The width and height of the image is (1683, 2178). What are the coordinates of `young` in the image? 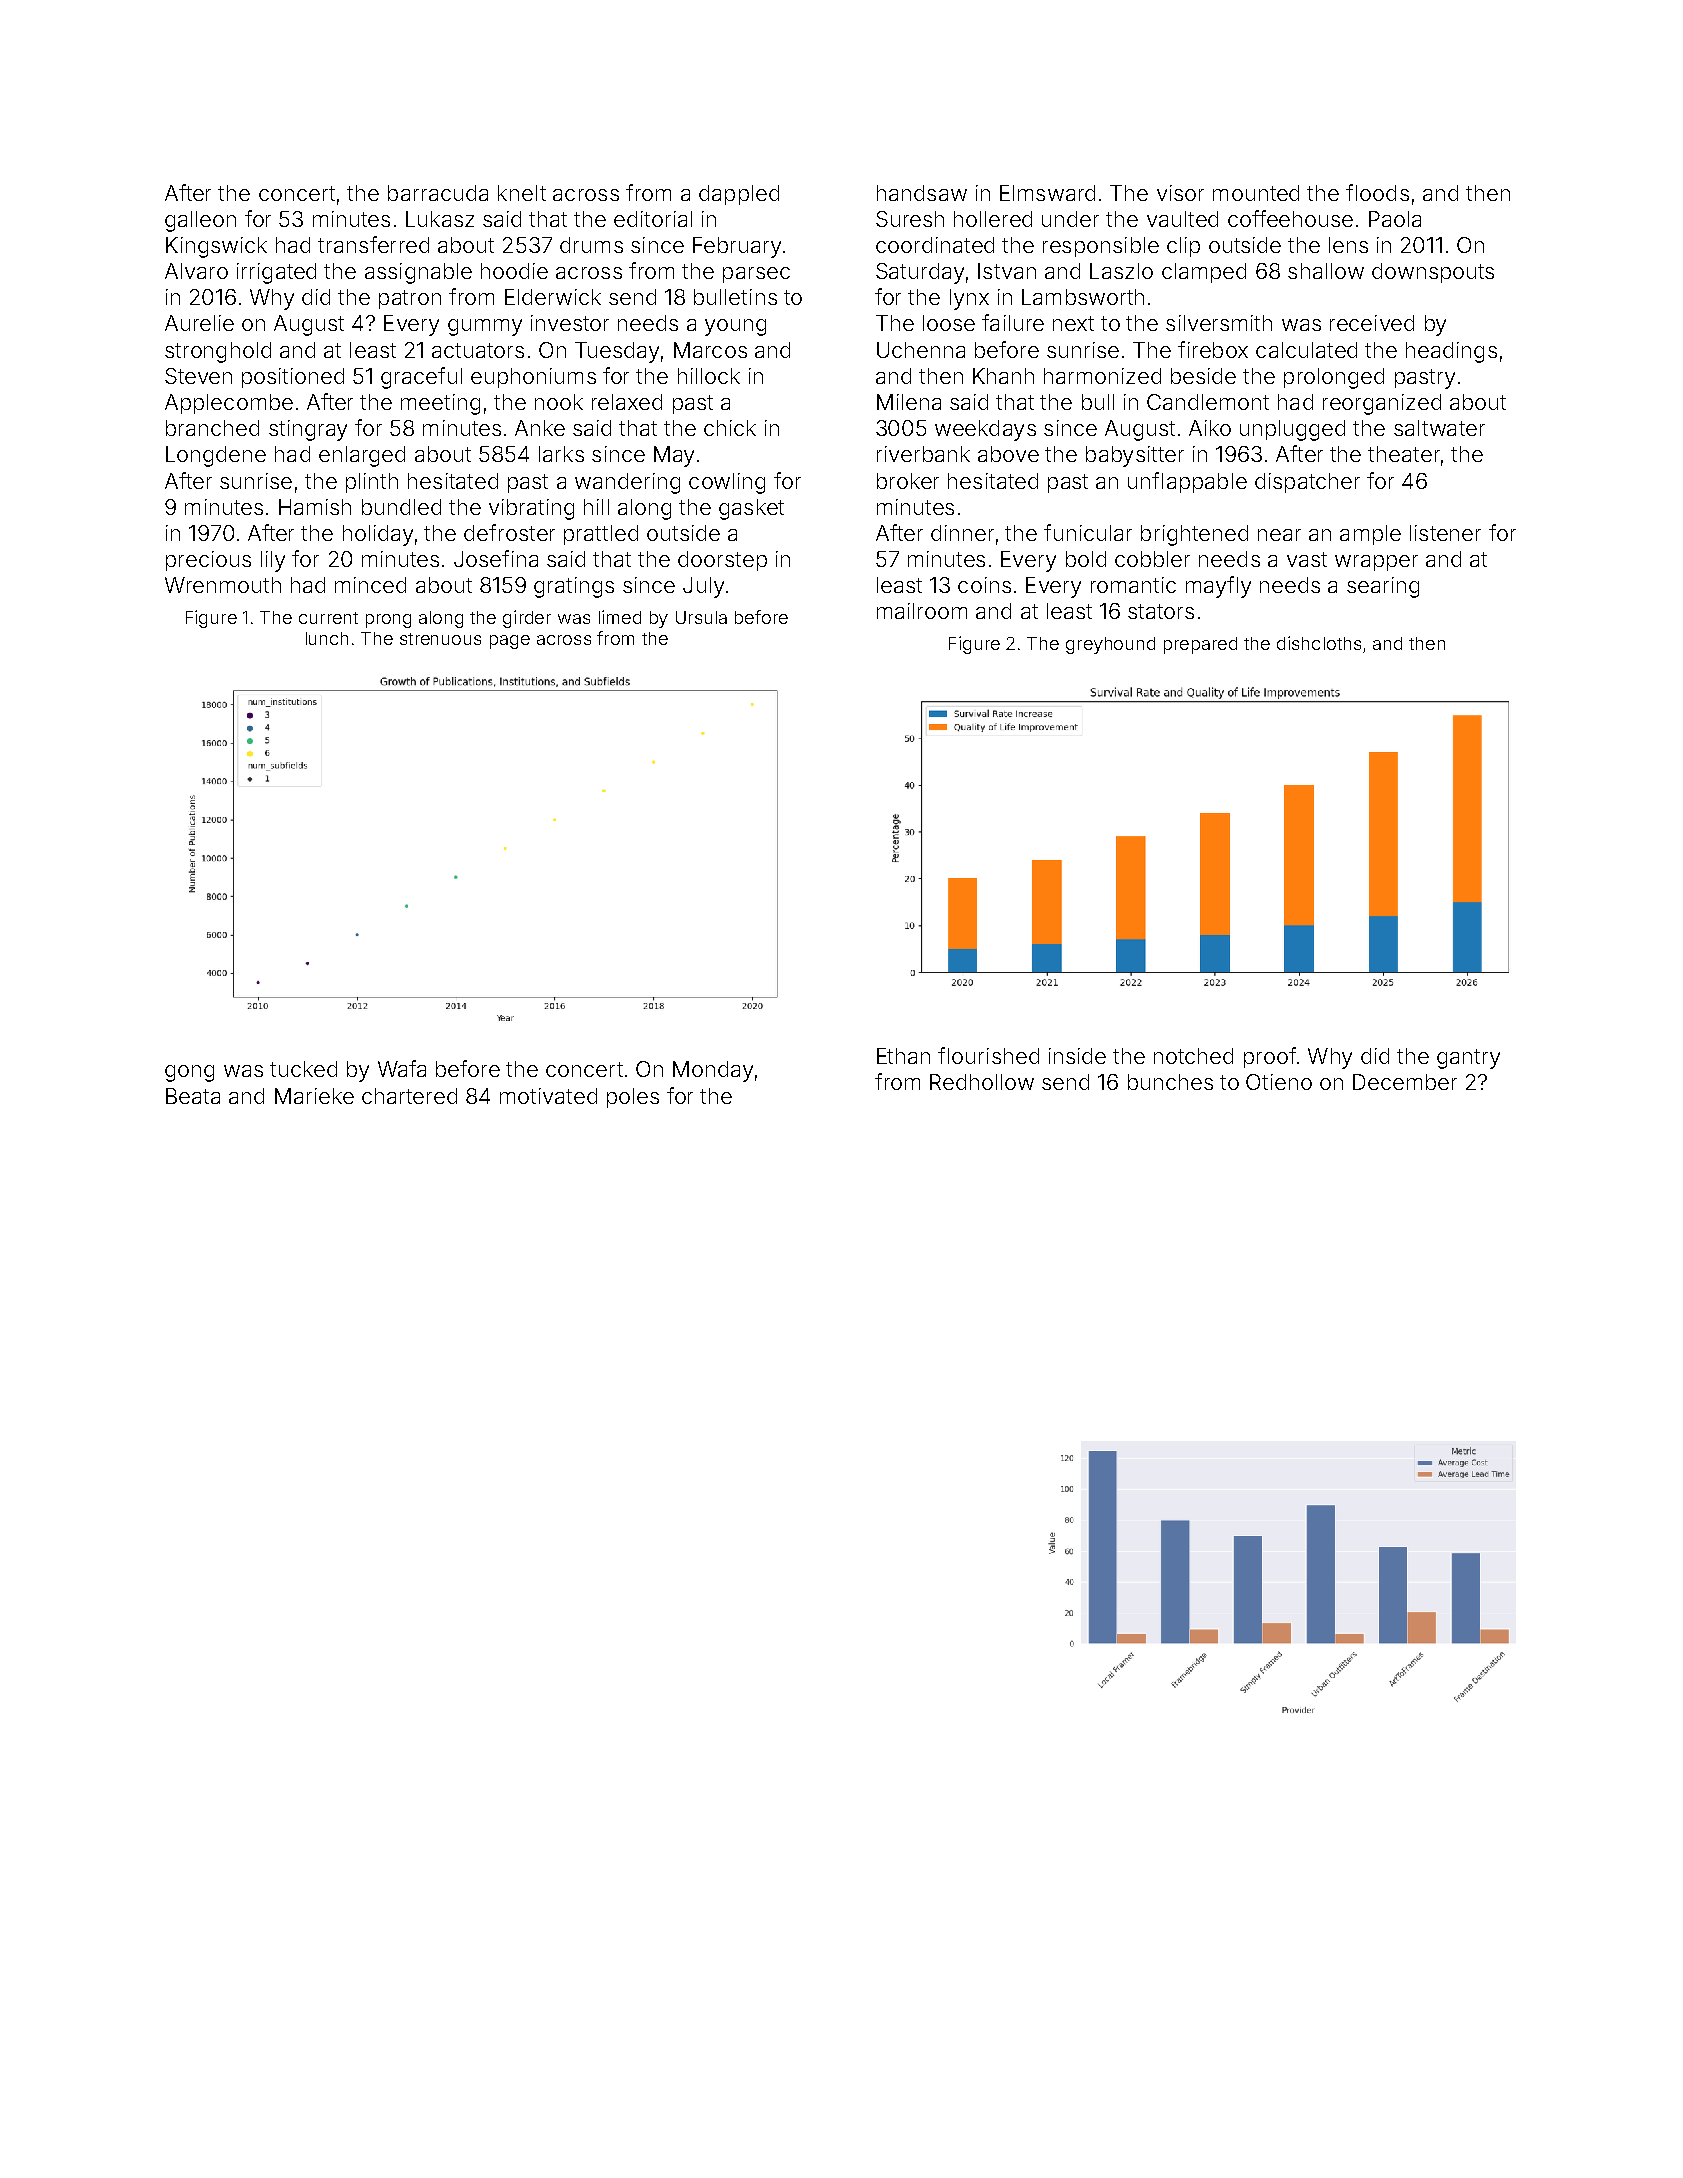 It's located at (735, 327).
